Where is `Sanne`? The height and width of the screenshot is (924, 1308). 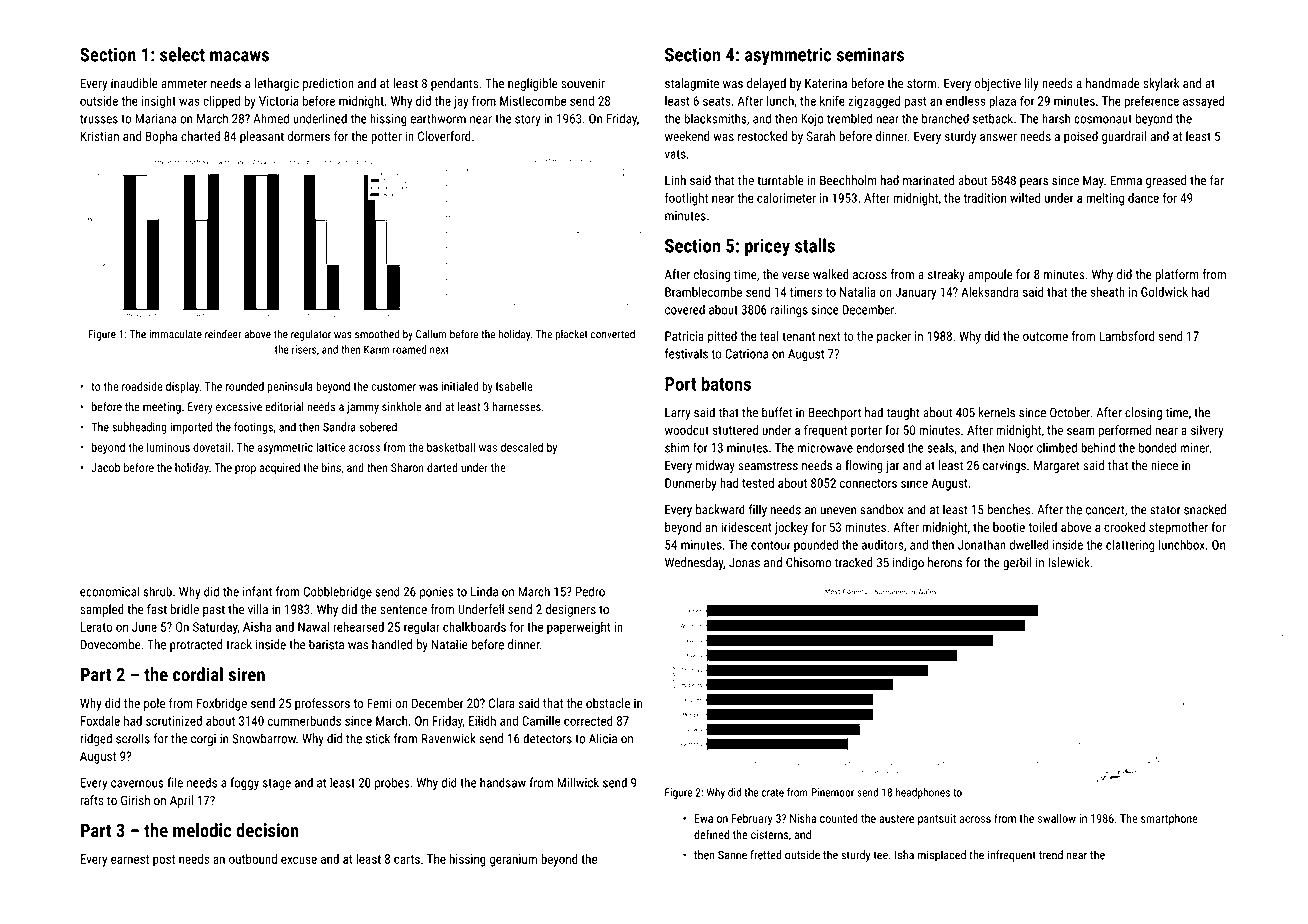
Sanne is located at coordinates (732, 855).
